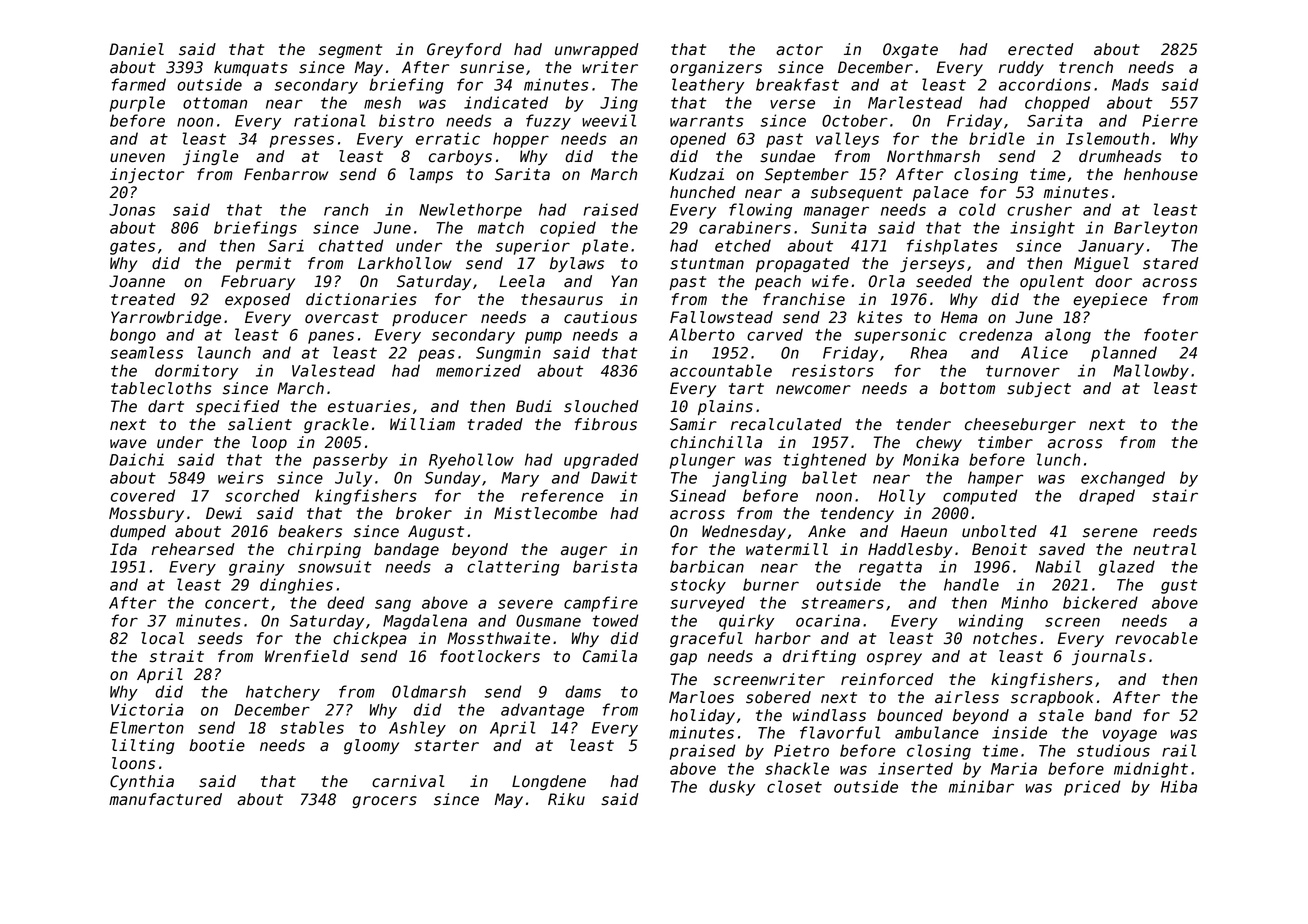 The image size is (1308, 924). I want to click on drifting, so click(819, 657).
